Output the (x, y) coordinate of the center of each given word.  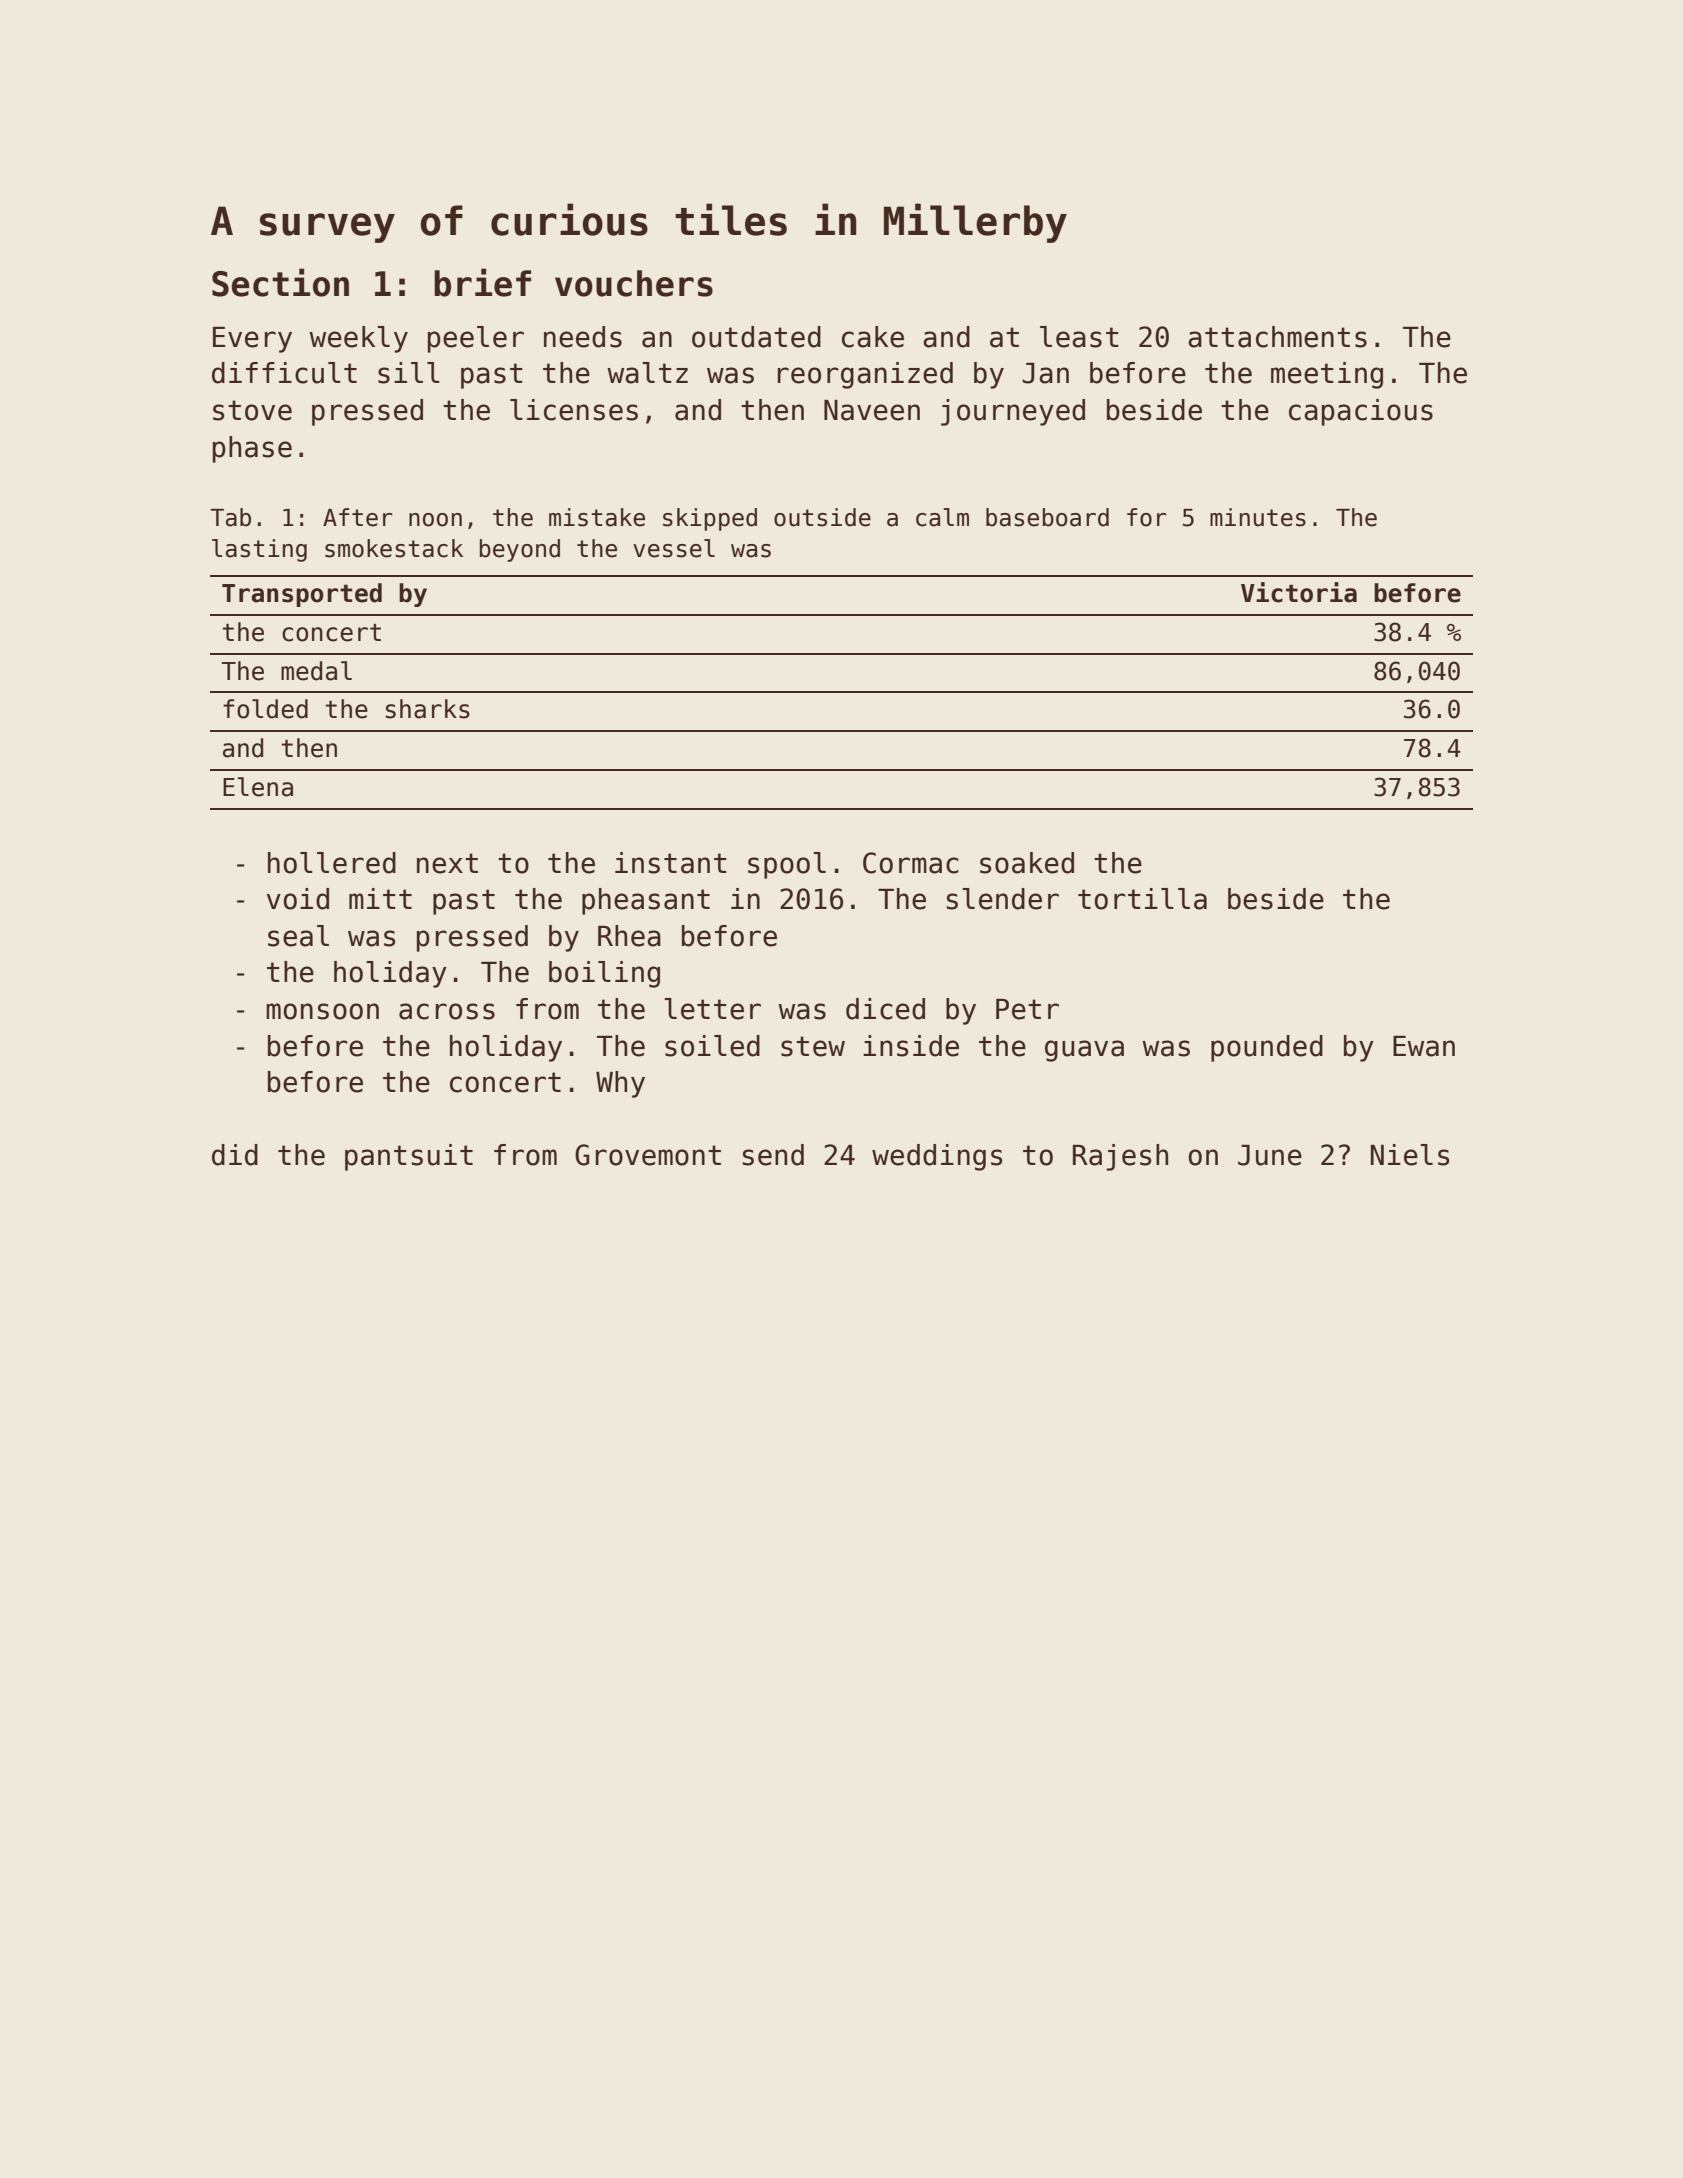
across (447, 1011)
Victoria (1299, 592)
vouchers (634, 283)
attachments (1277, 337)
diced (885, 1009)
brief (482, 282)
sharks (428, 709)
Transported (302, 595)
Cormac (911, 863)
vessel (674, 548)
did (235, 1155)
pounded (1267, 1048)
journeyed (1013, 412)
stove (252, 410)
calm (942, 517)
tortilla (1142, 899)
